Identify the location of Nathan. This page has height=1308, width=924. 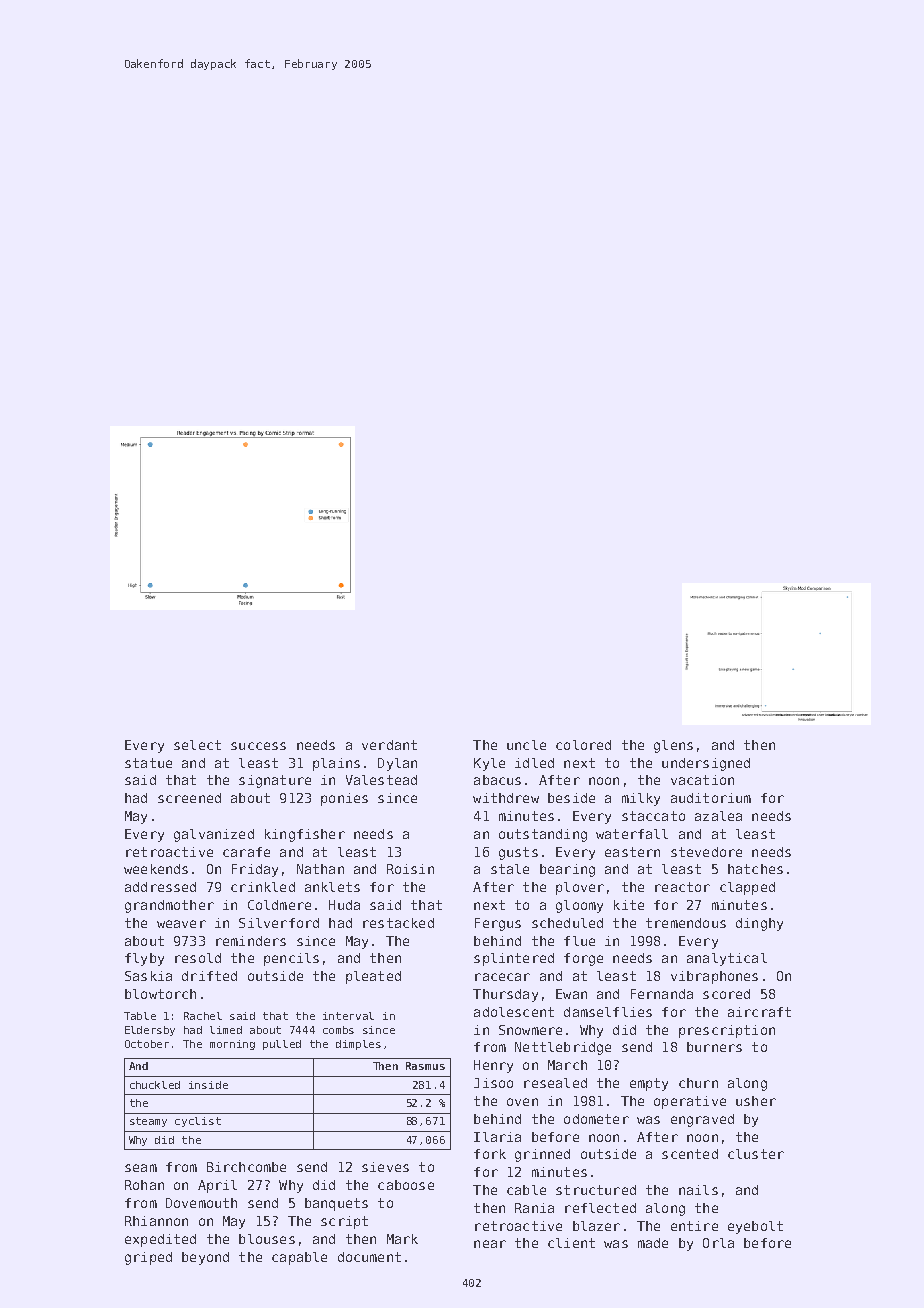
(320, 869).
